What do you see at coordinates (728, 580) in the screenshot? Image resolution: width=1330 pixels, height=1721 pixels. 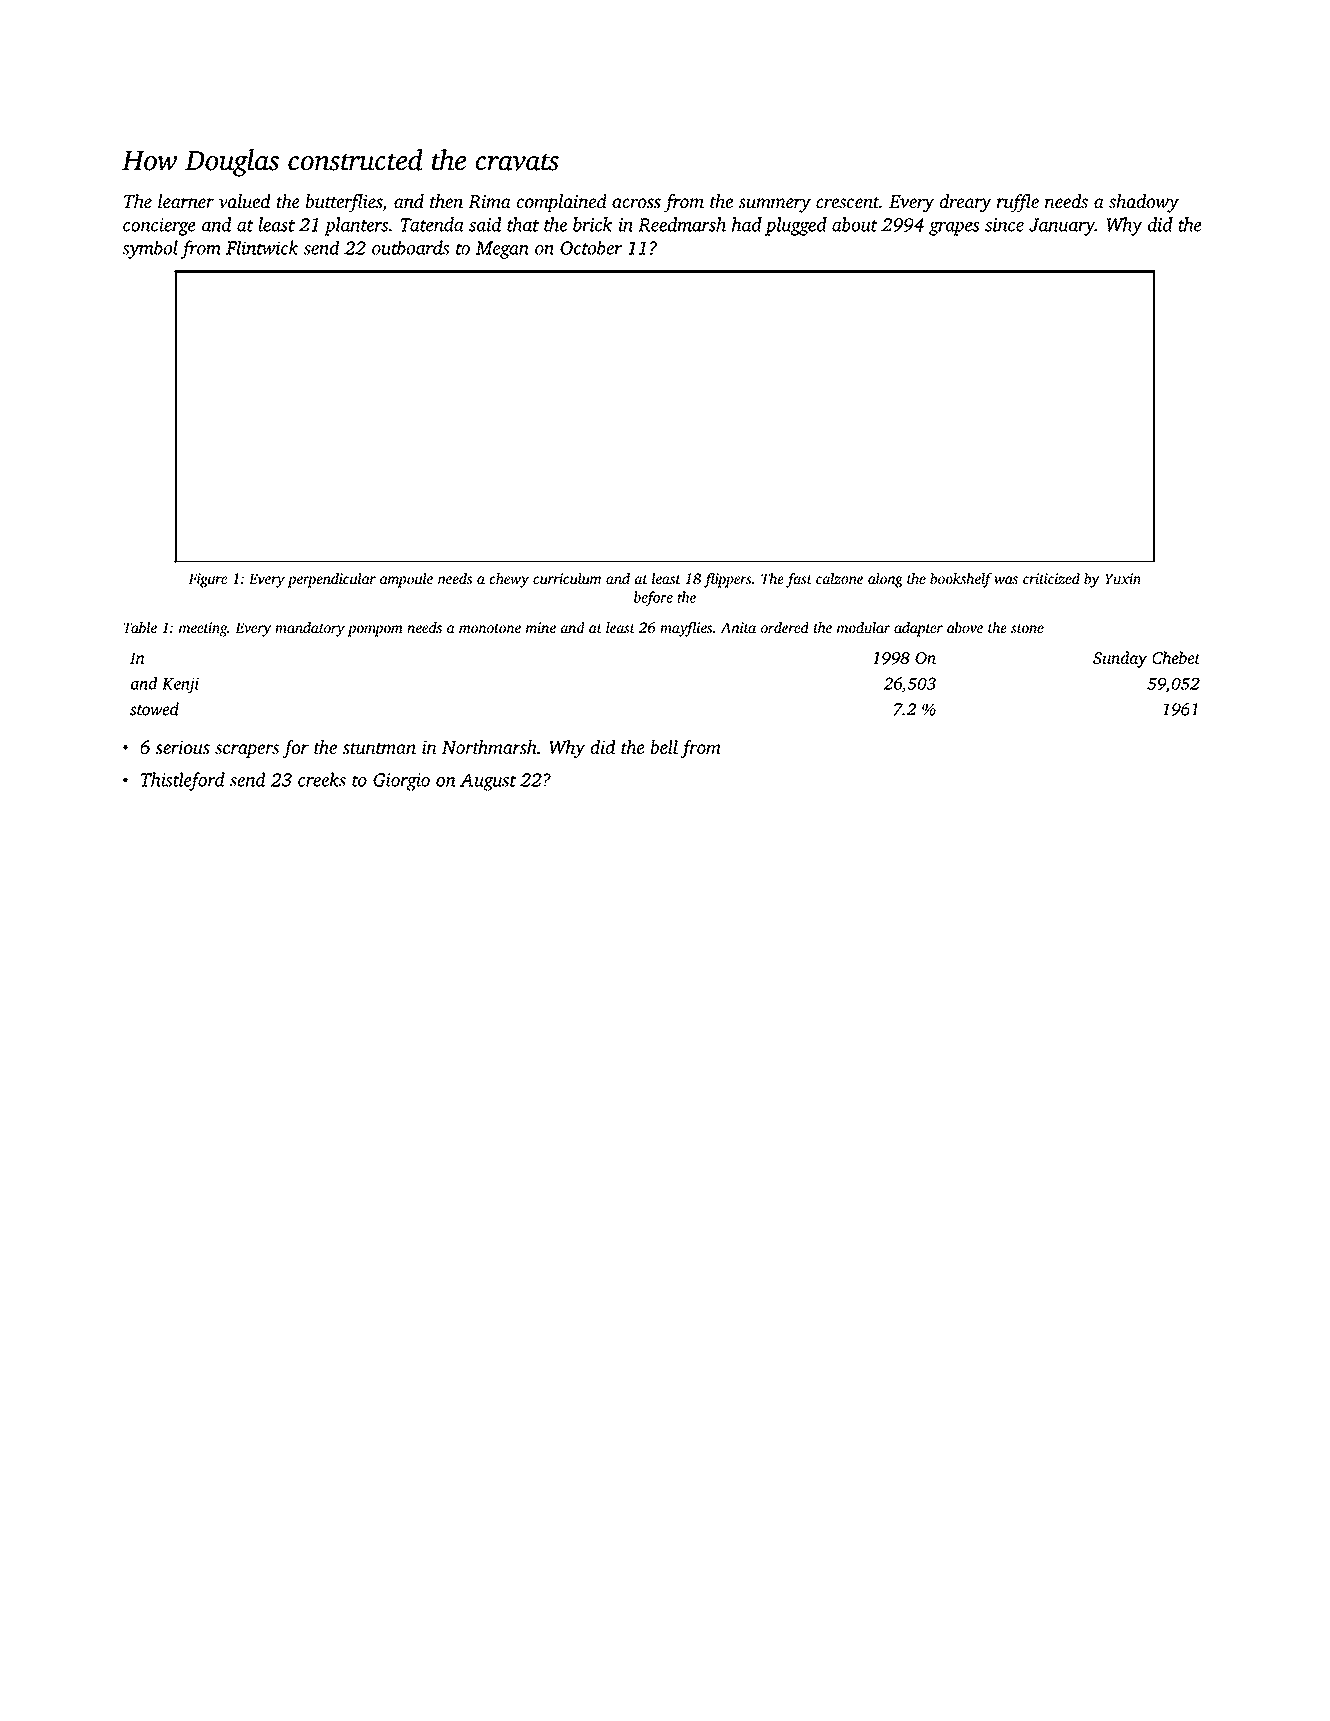 I see `flippers` at bounding box center [728, 580].
